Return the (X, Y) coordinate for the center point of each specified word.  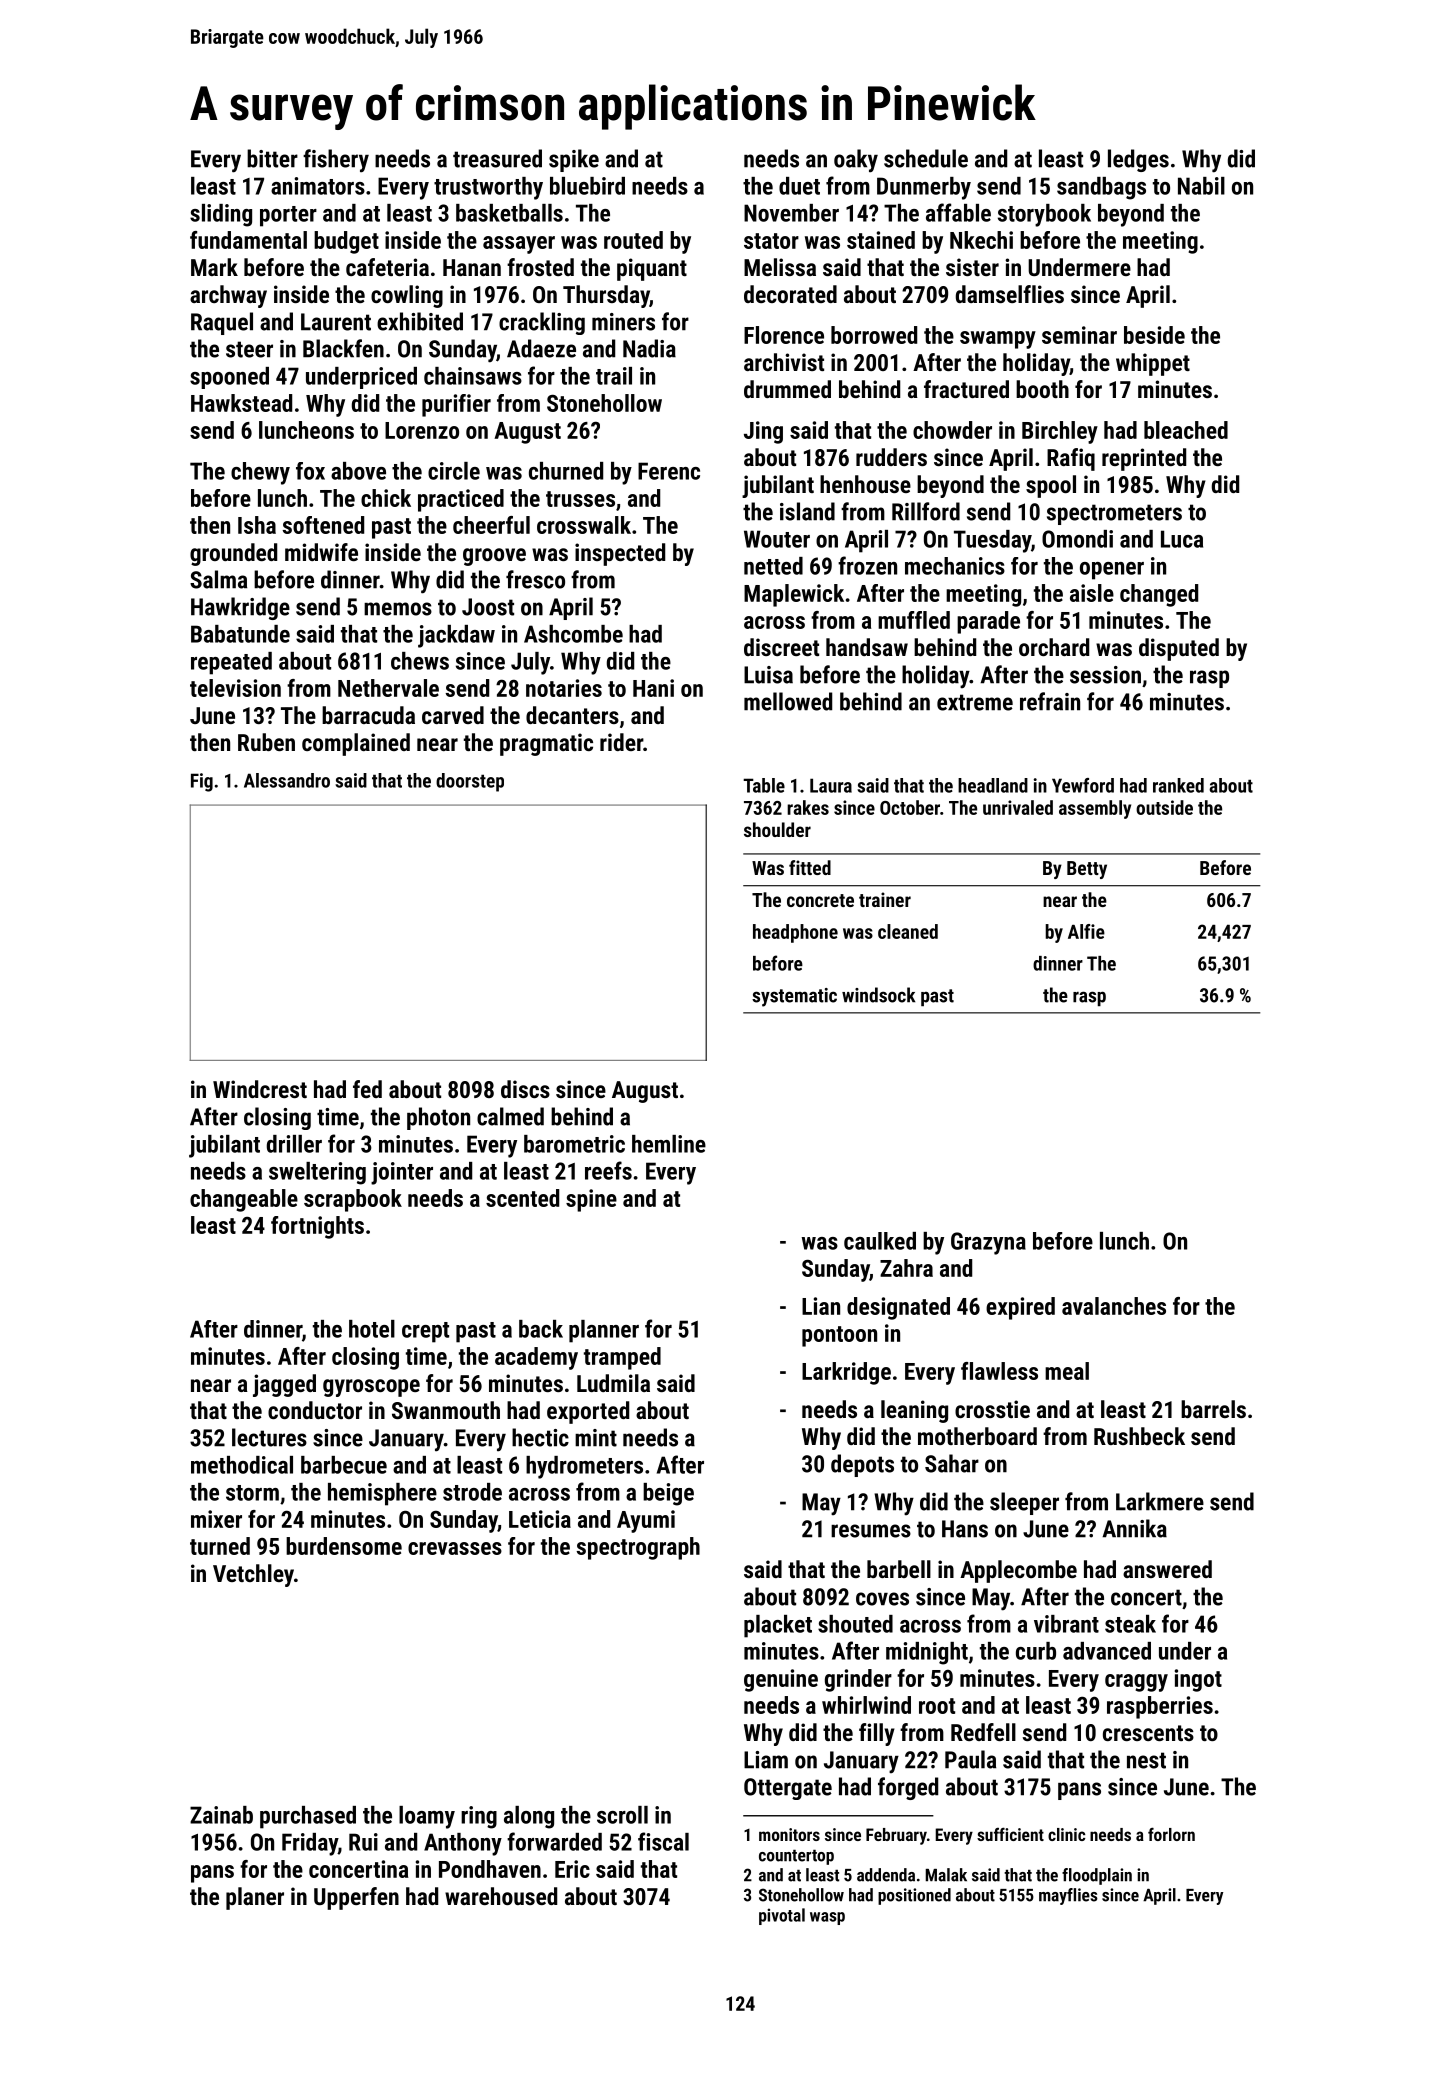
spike (574, 160)
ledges (1138, 160)
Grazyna (988, 1243)
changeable (244, 1200)
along (529, 1817)
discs (525, 1089)
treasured (497, 158)
